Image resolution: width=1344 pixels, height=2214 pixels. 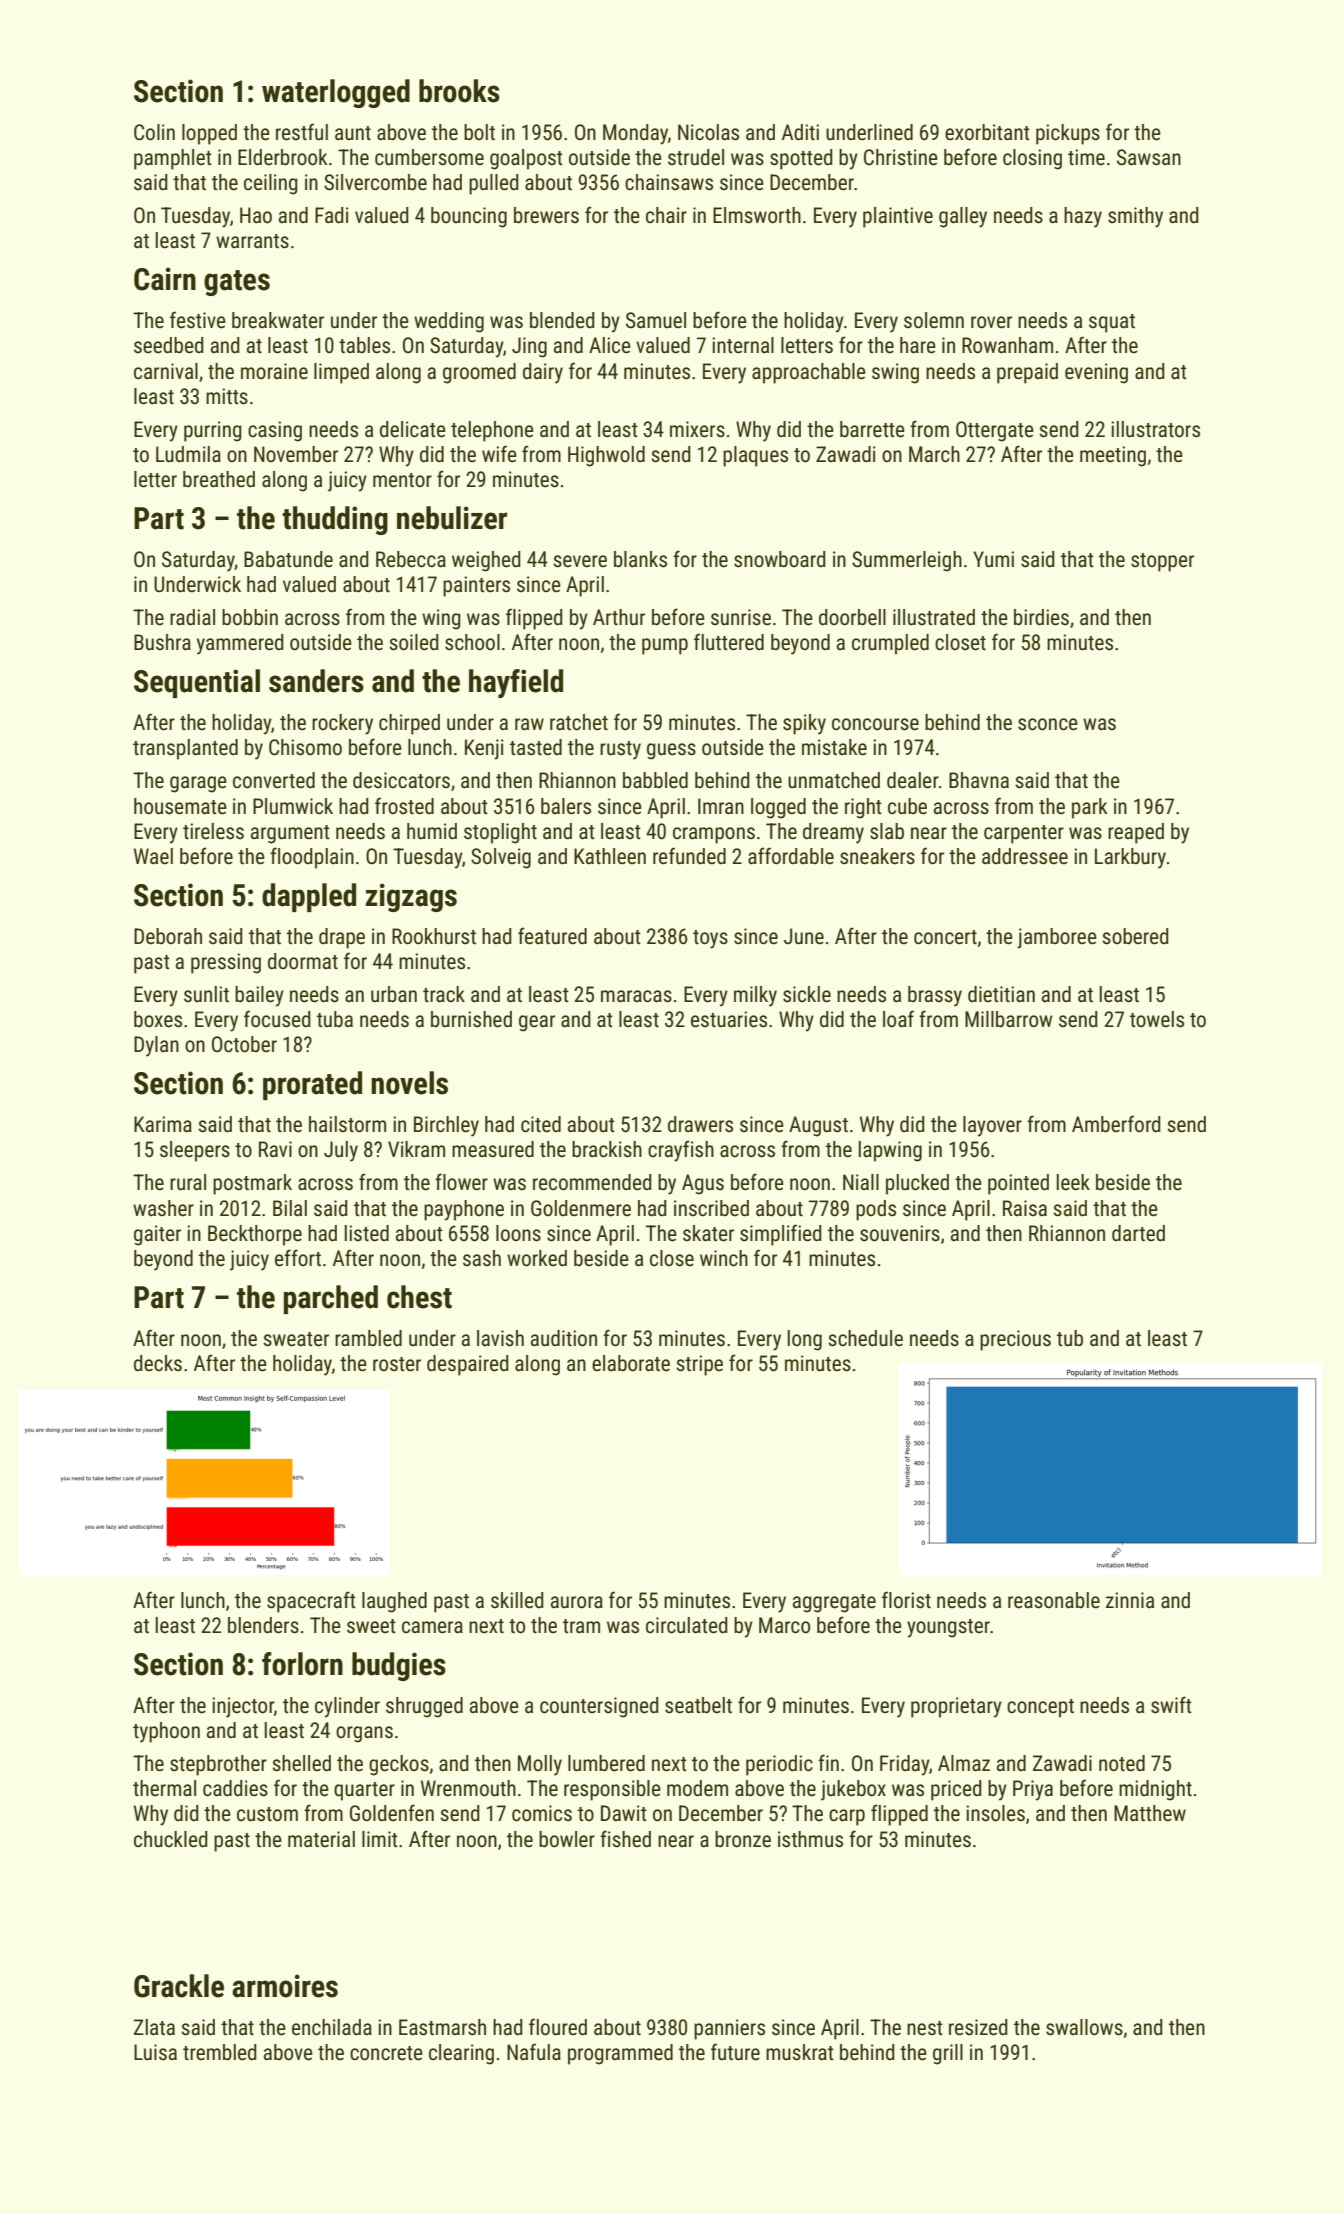 What do you see at coordinates (697, 429) in the document?
I see `mixers` at bounding box center [697, 429].
